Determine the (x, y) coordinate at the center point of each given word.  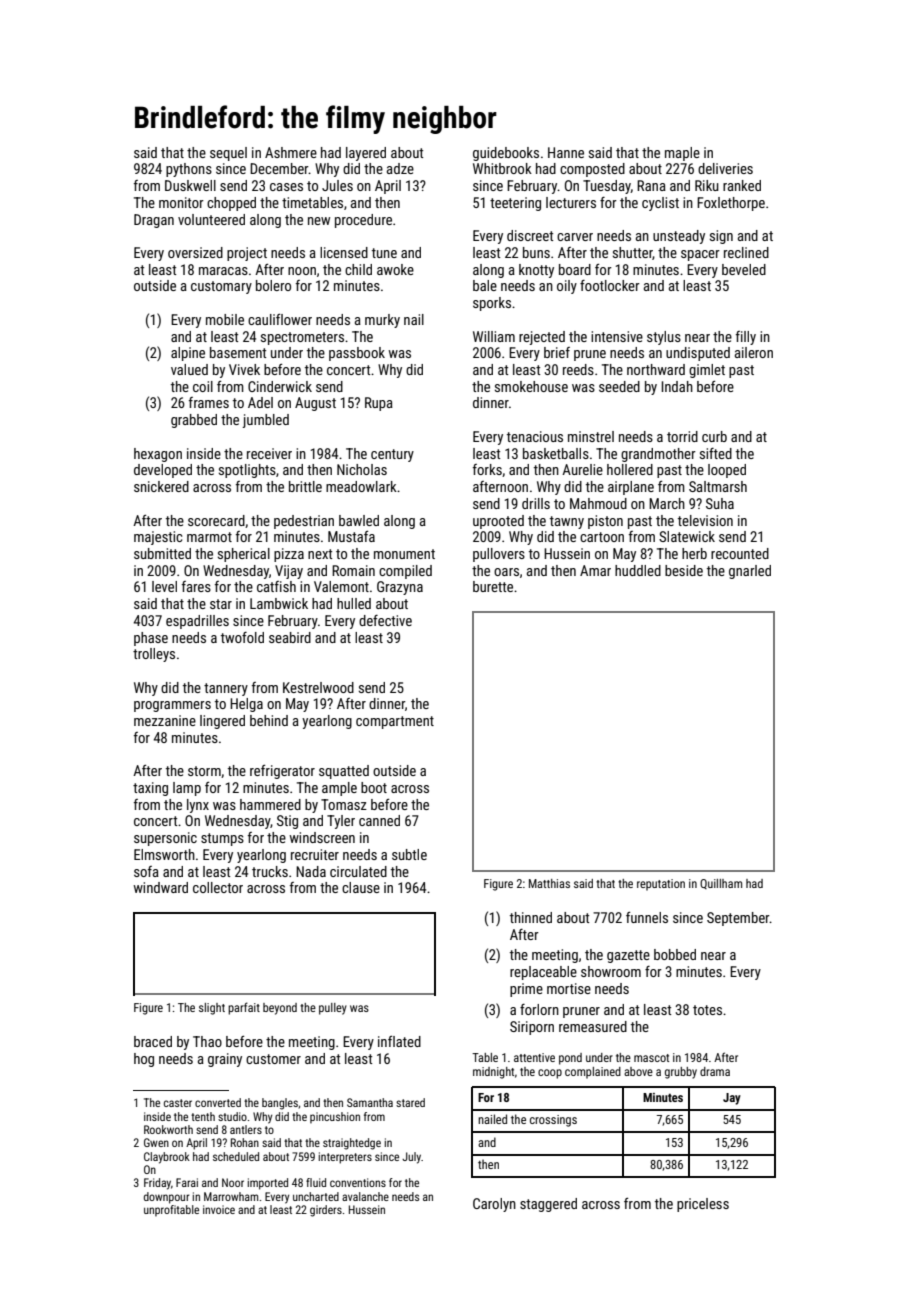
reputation (661, 885)
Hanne (566, 152)
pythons (189, 170)
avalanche (365, 1196)
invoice (219, 1209)
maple (682, 154)
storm (204, 771)
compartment (395, 722)
